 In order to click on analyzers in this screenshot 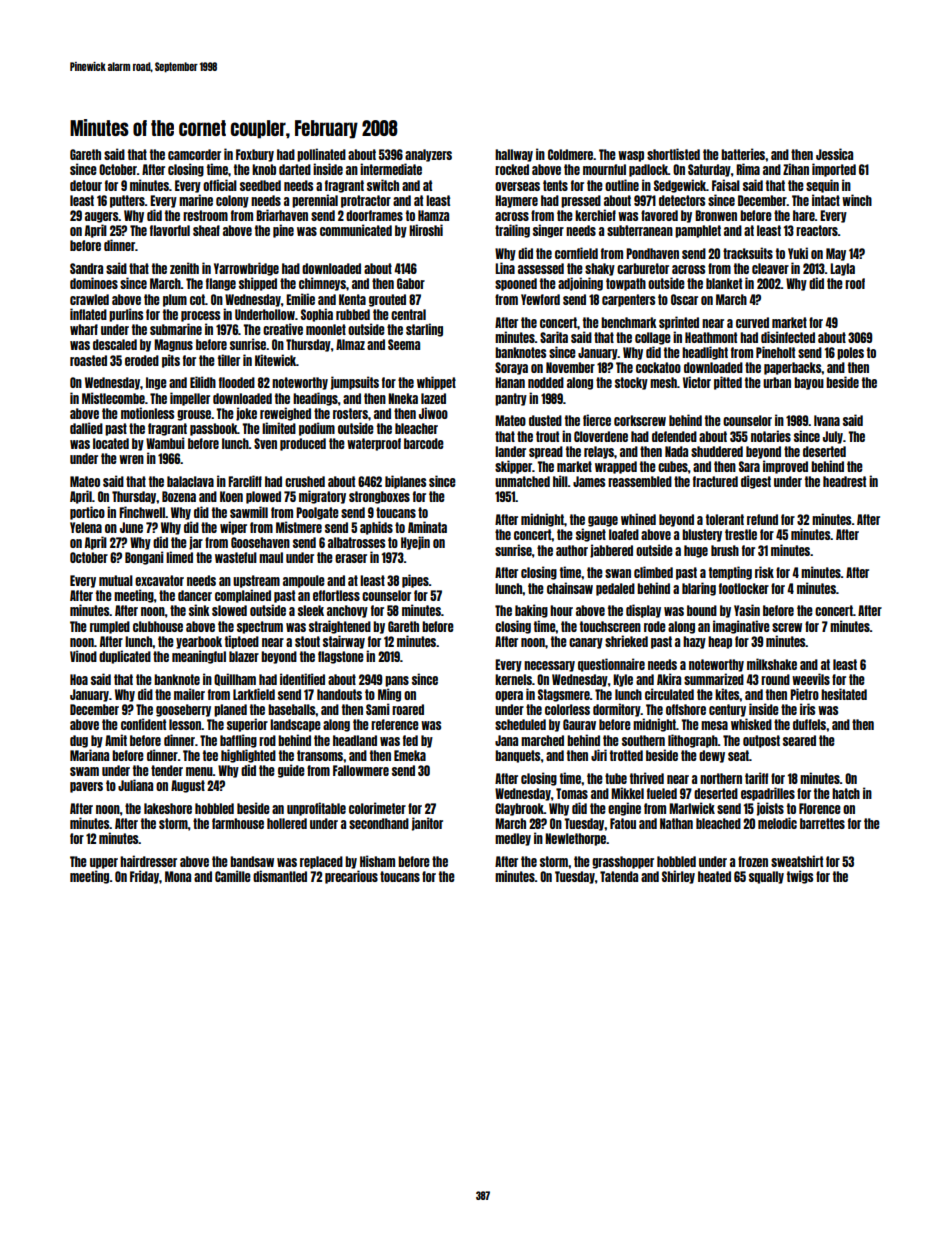, I will do `click(428, 155)`.
